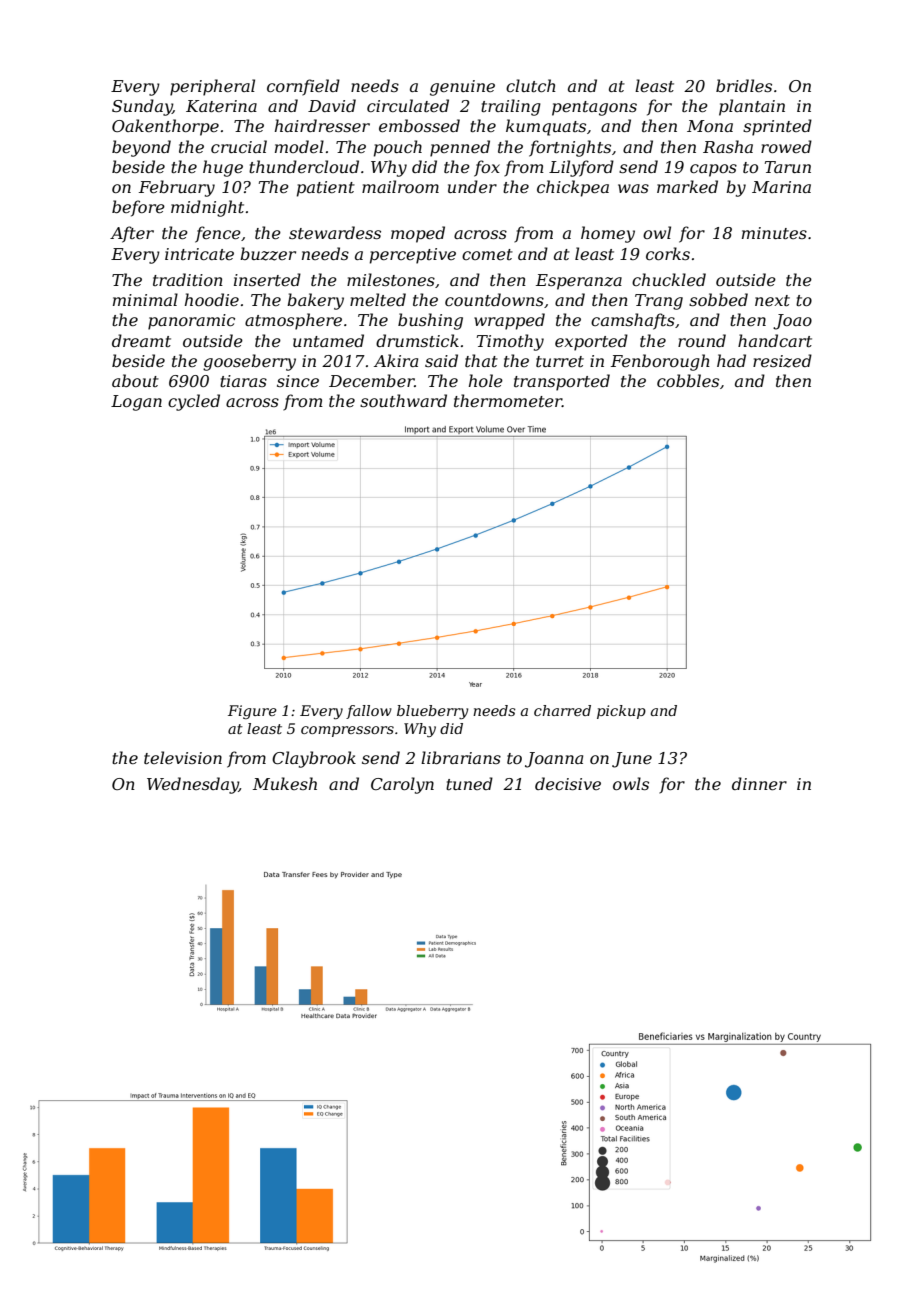  Describe the element at coordinates (194, 402) in the screenshot. I see `cycled` at that location.
